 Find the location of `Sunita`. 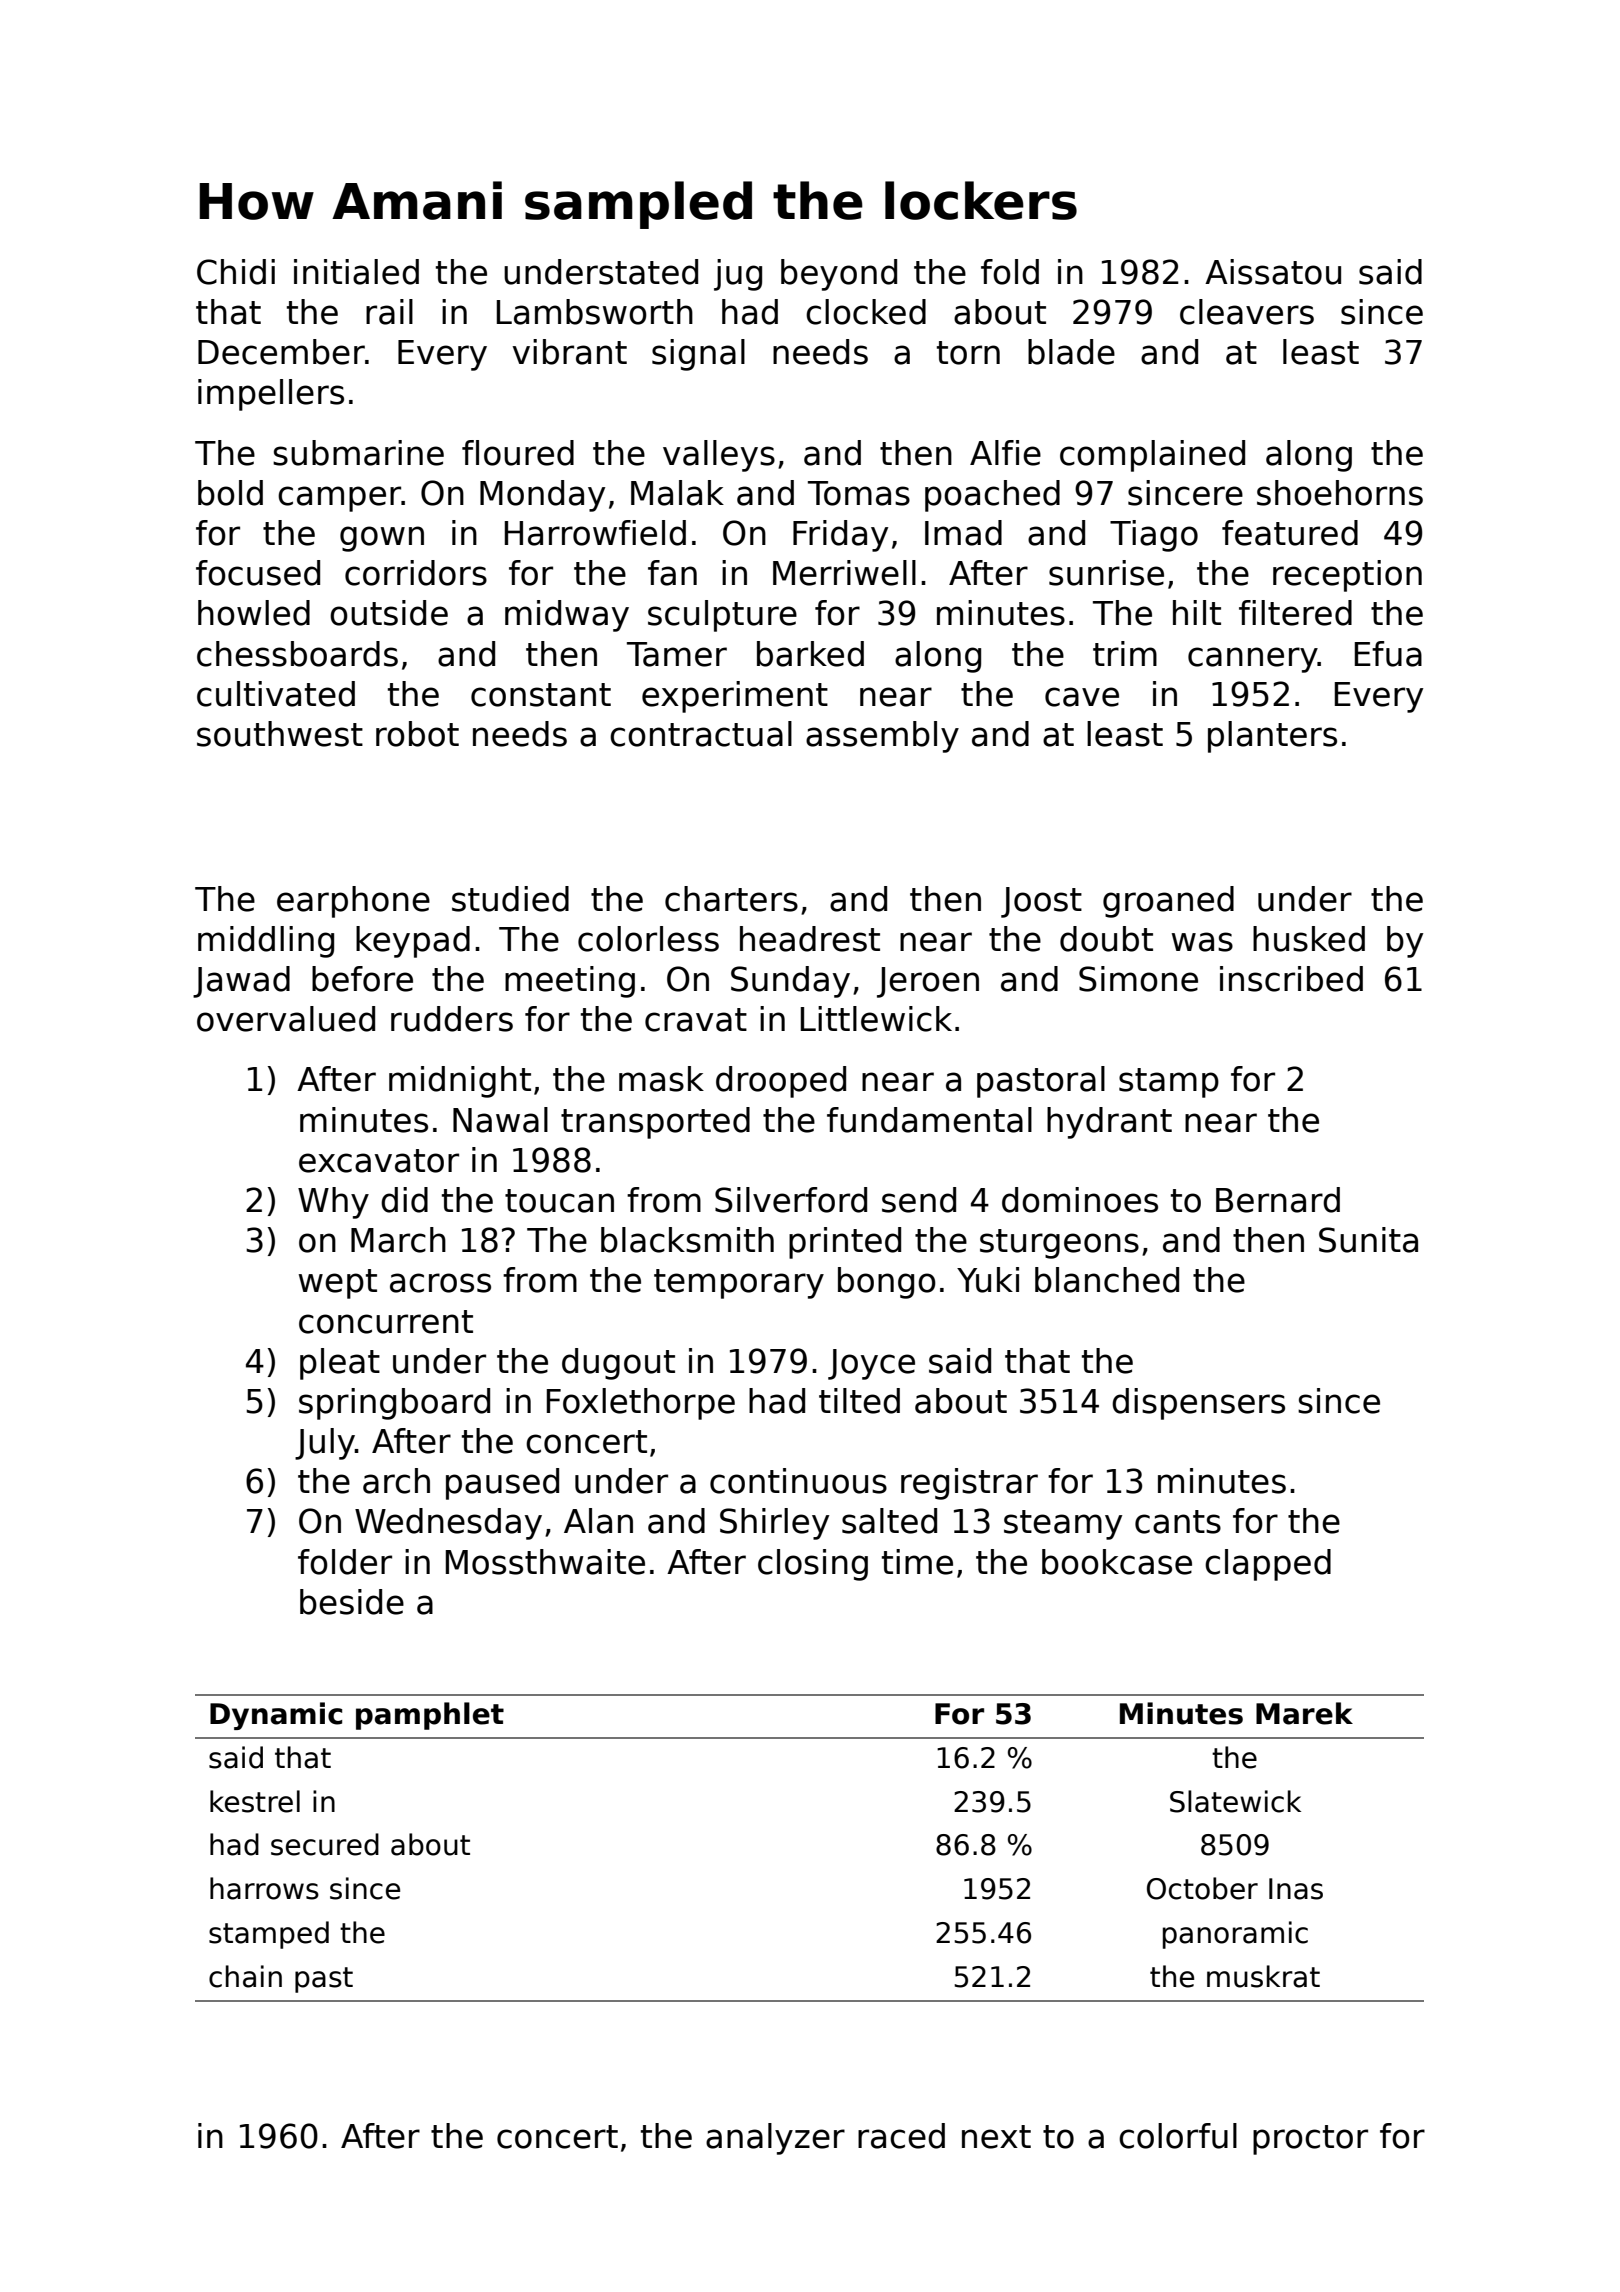

Sunita is located at coordinates (1368, 1240).
